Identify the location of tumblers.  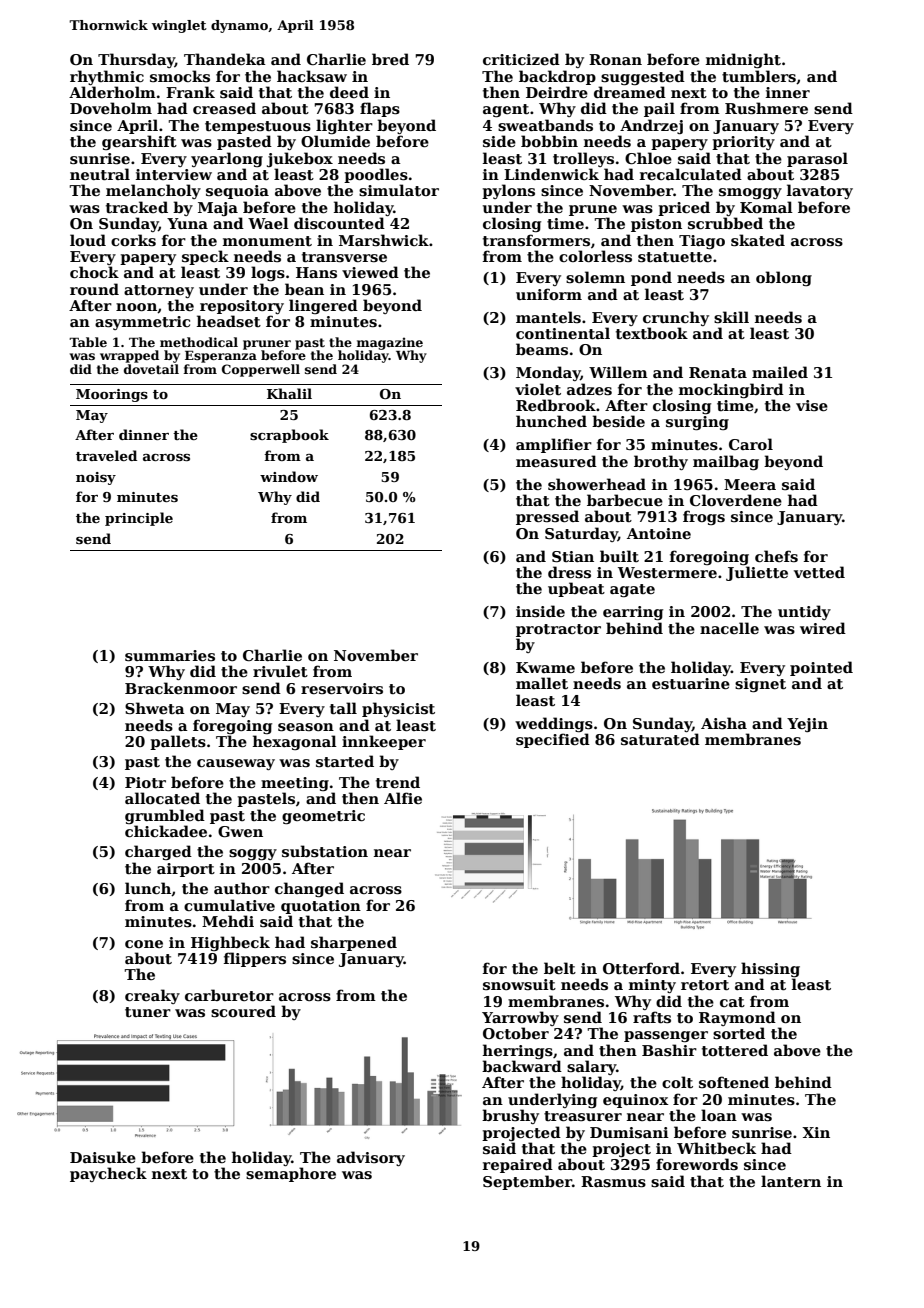
(759, 76).
